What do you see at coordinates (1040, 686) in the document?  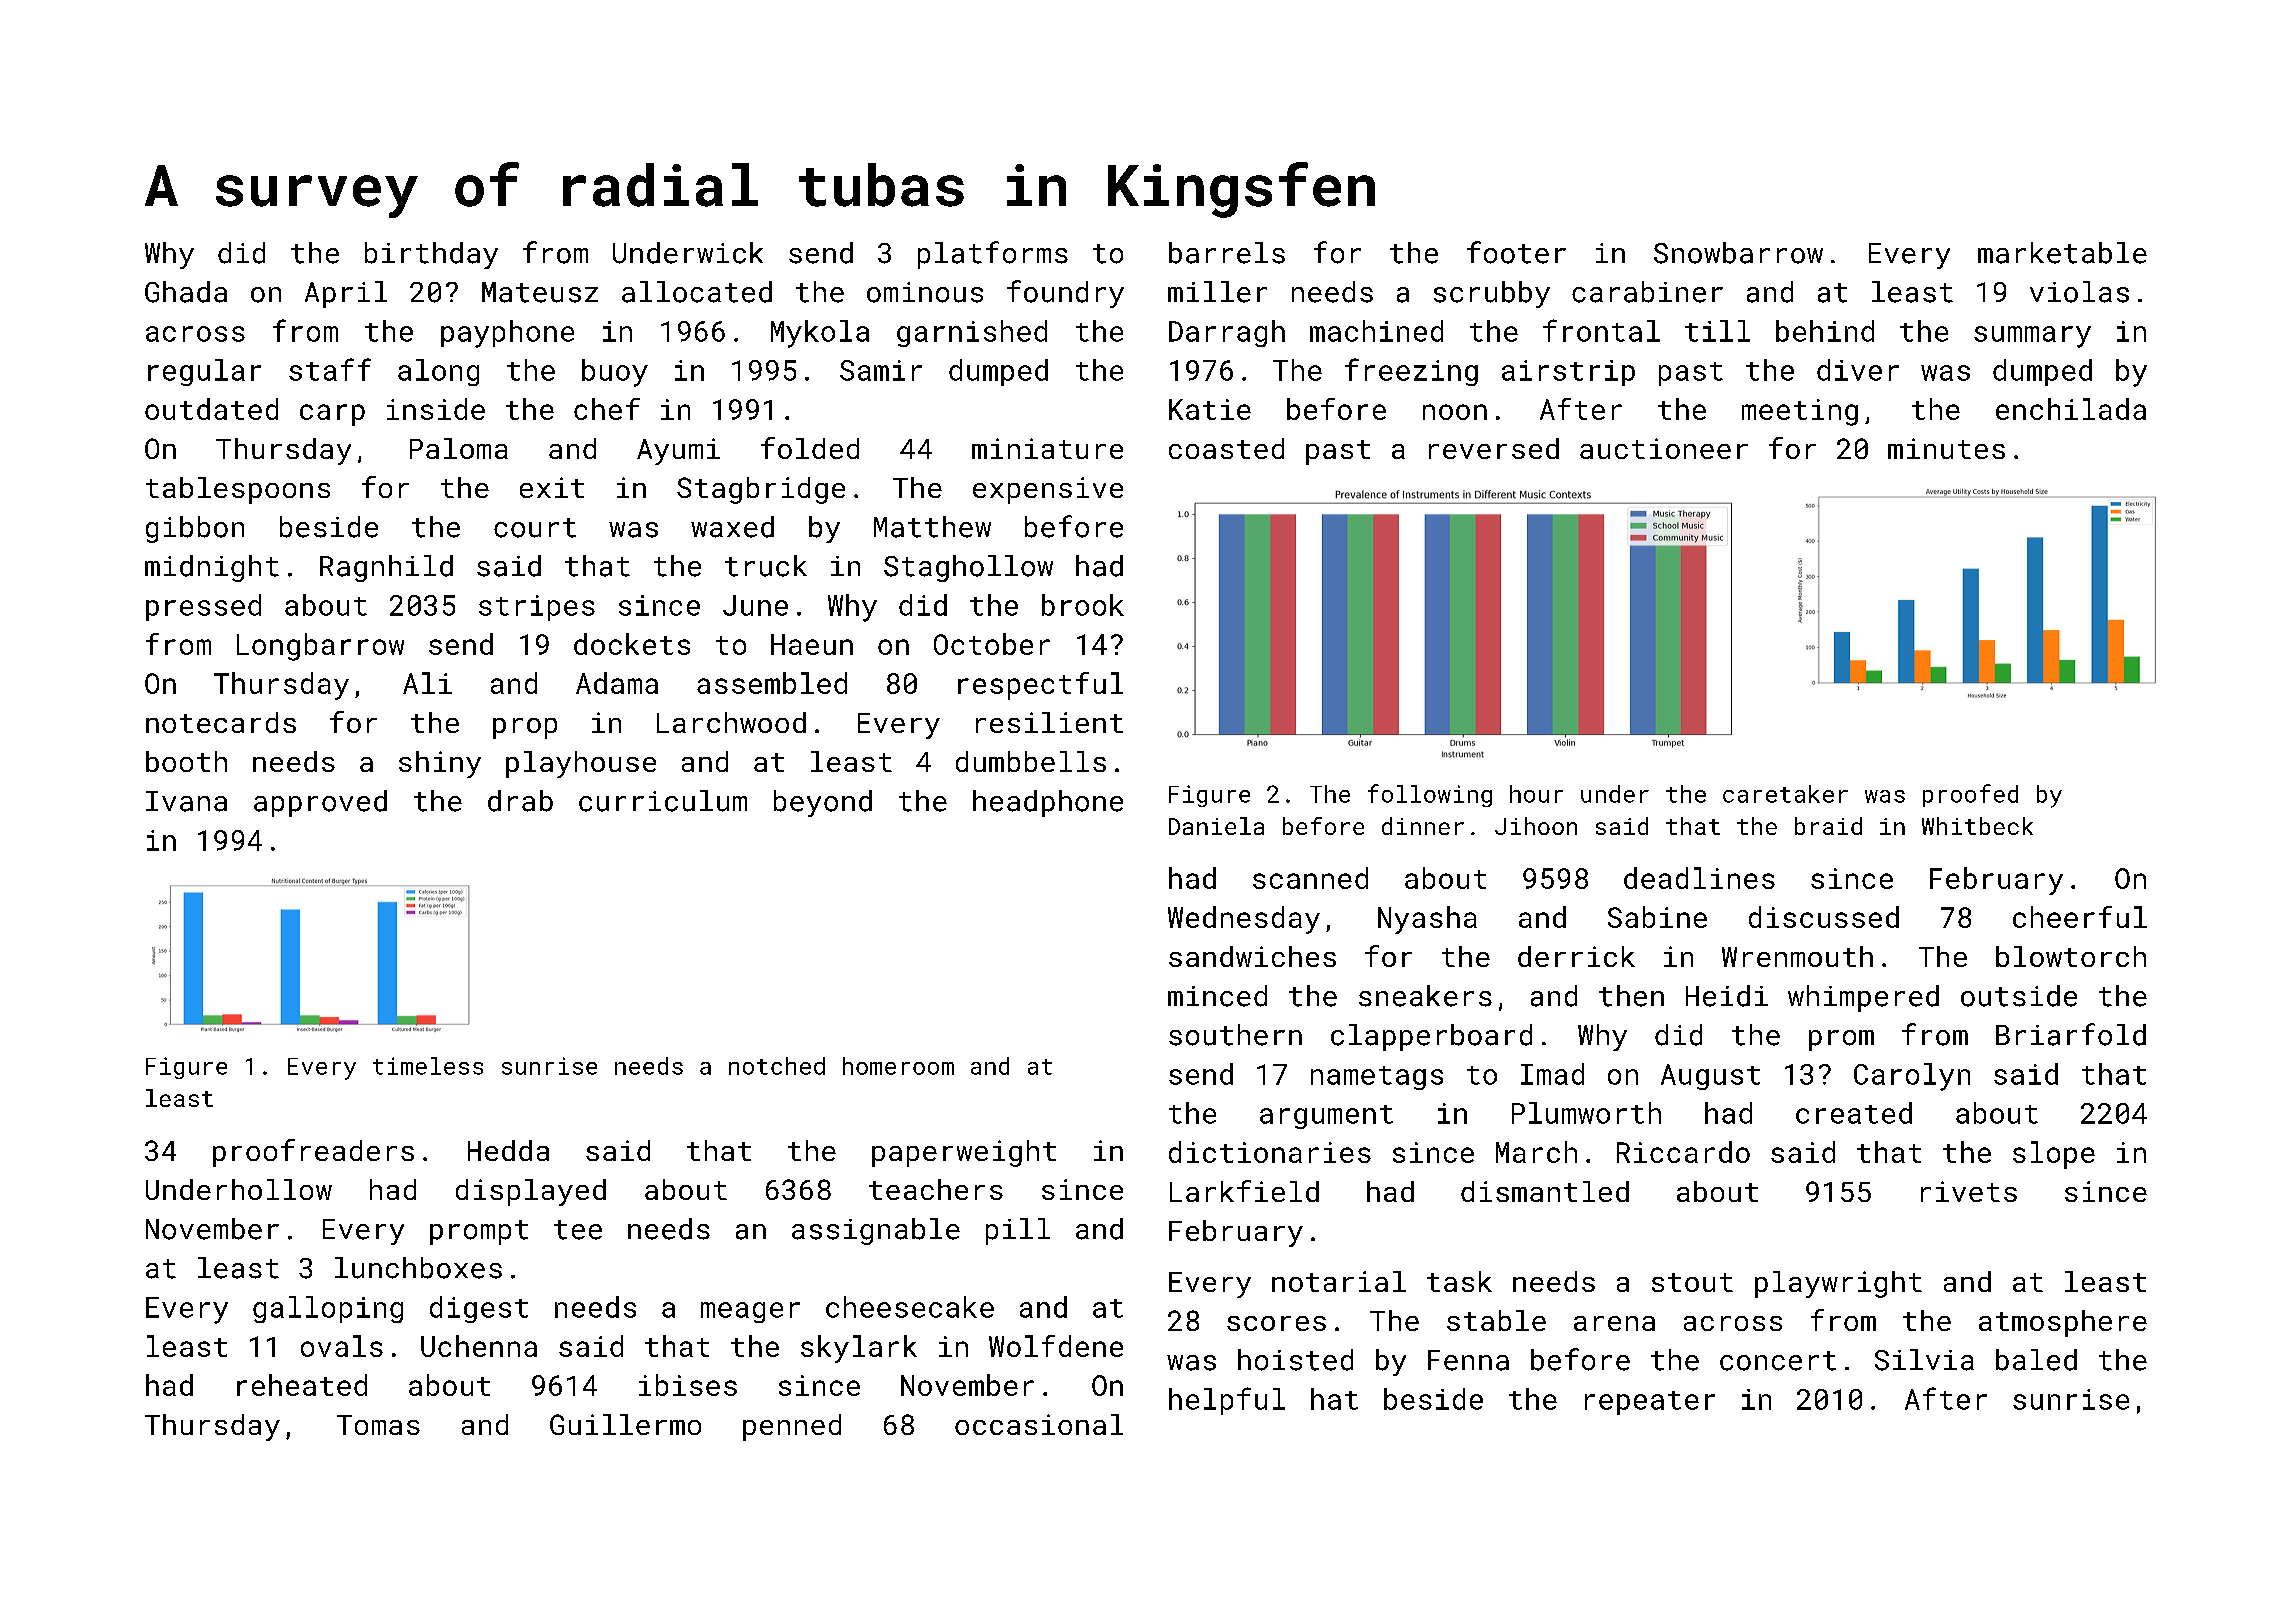 I see `respectful` at bounding box center [1040, 686].
